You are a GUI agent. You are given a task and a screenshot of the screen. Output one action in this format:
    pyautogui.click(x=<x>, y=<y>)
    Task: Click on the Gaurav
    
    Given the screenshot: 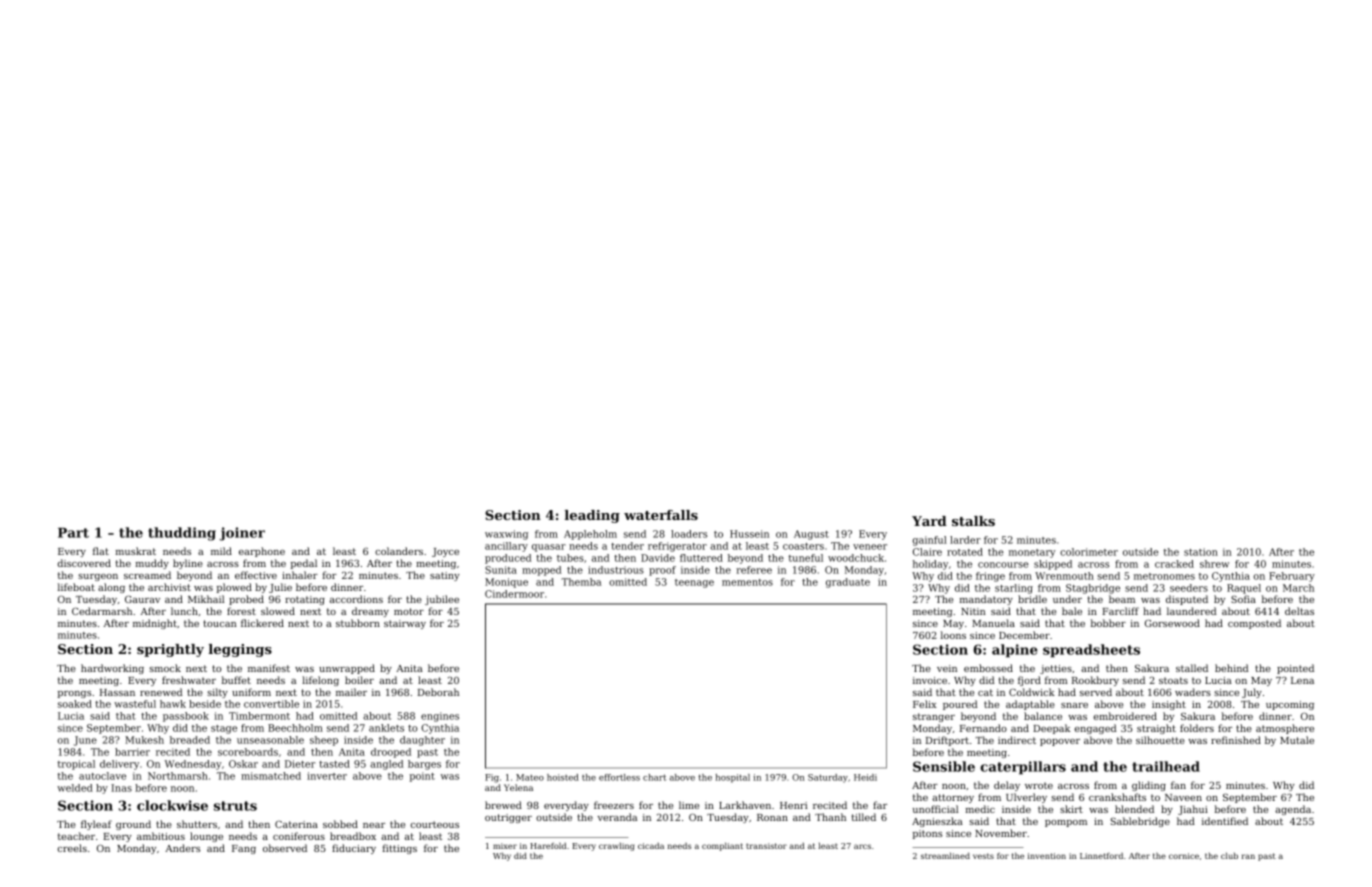 What is the action you would take?
    pyautogui.click(x=142, y=599)
